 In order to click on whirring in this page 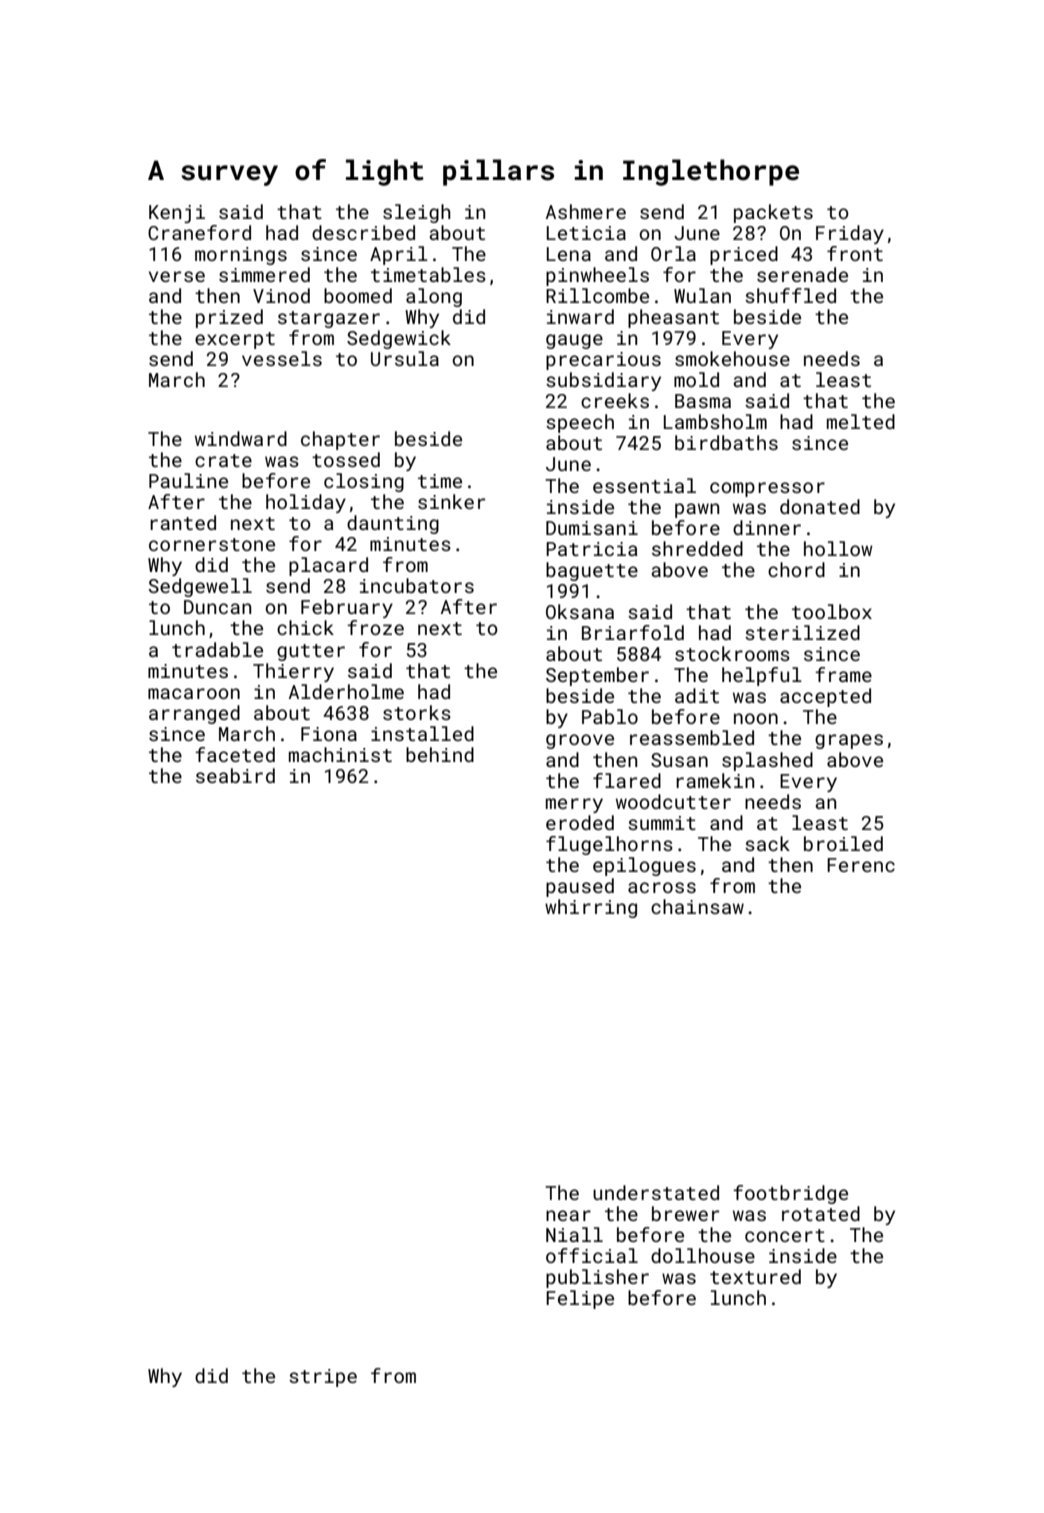, I will do `click(591, 908)`.
